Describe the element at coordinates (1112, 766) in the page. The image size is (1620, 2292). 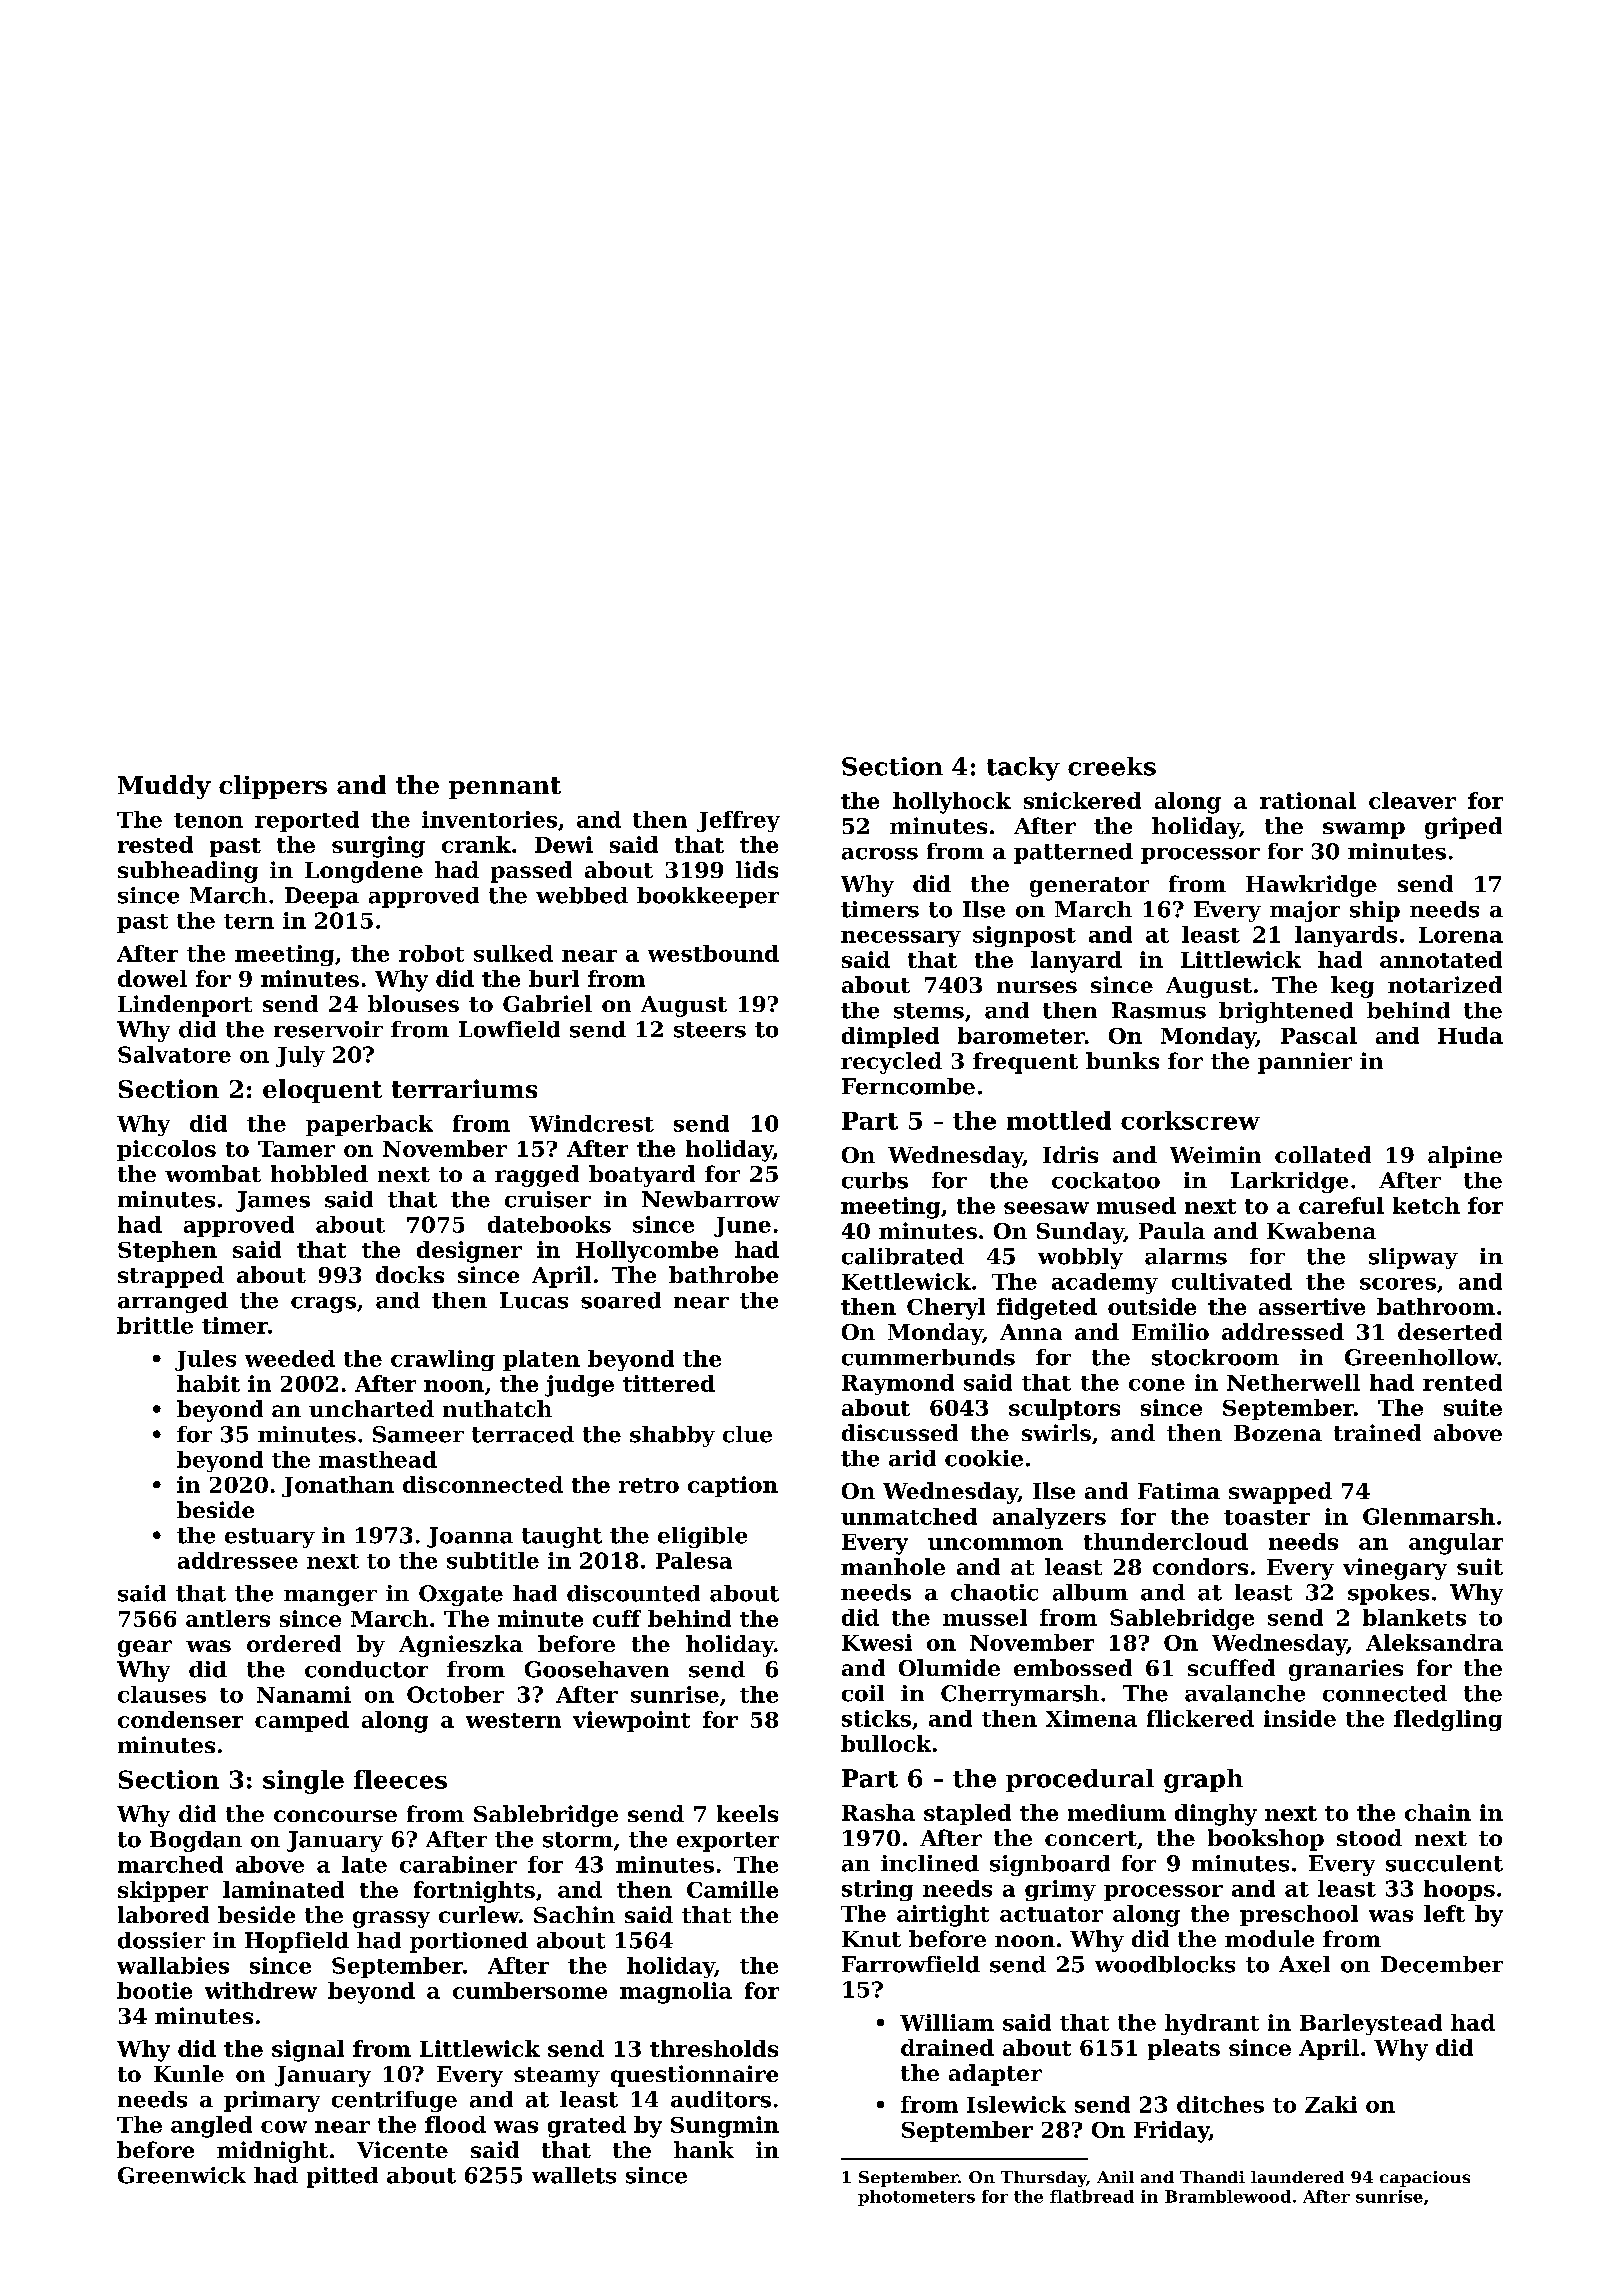
I see `creeks` at that location.
